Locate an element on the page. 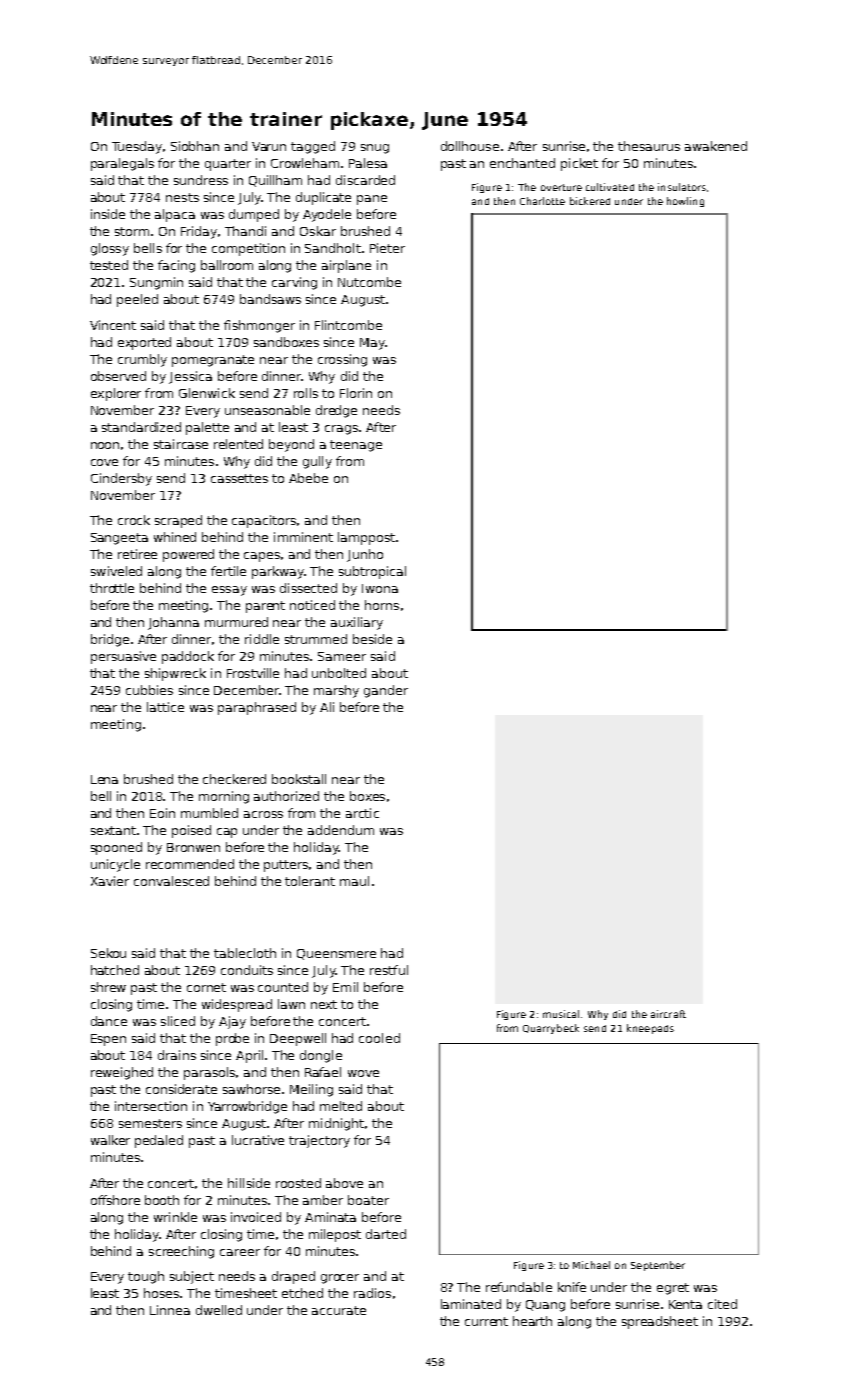 This document has width=849, height=1400. Linnea is located at coordinates (170, 1310).
